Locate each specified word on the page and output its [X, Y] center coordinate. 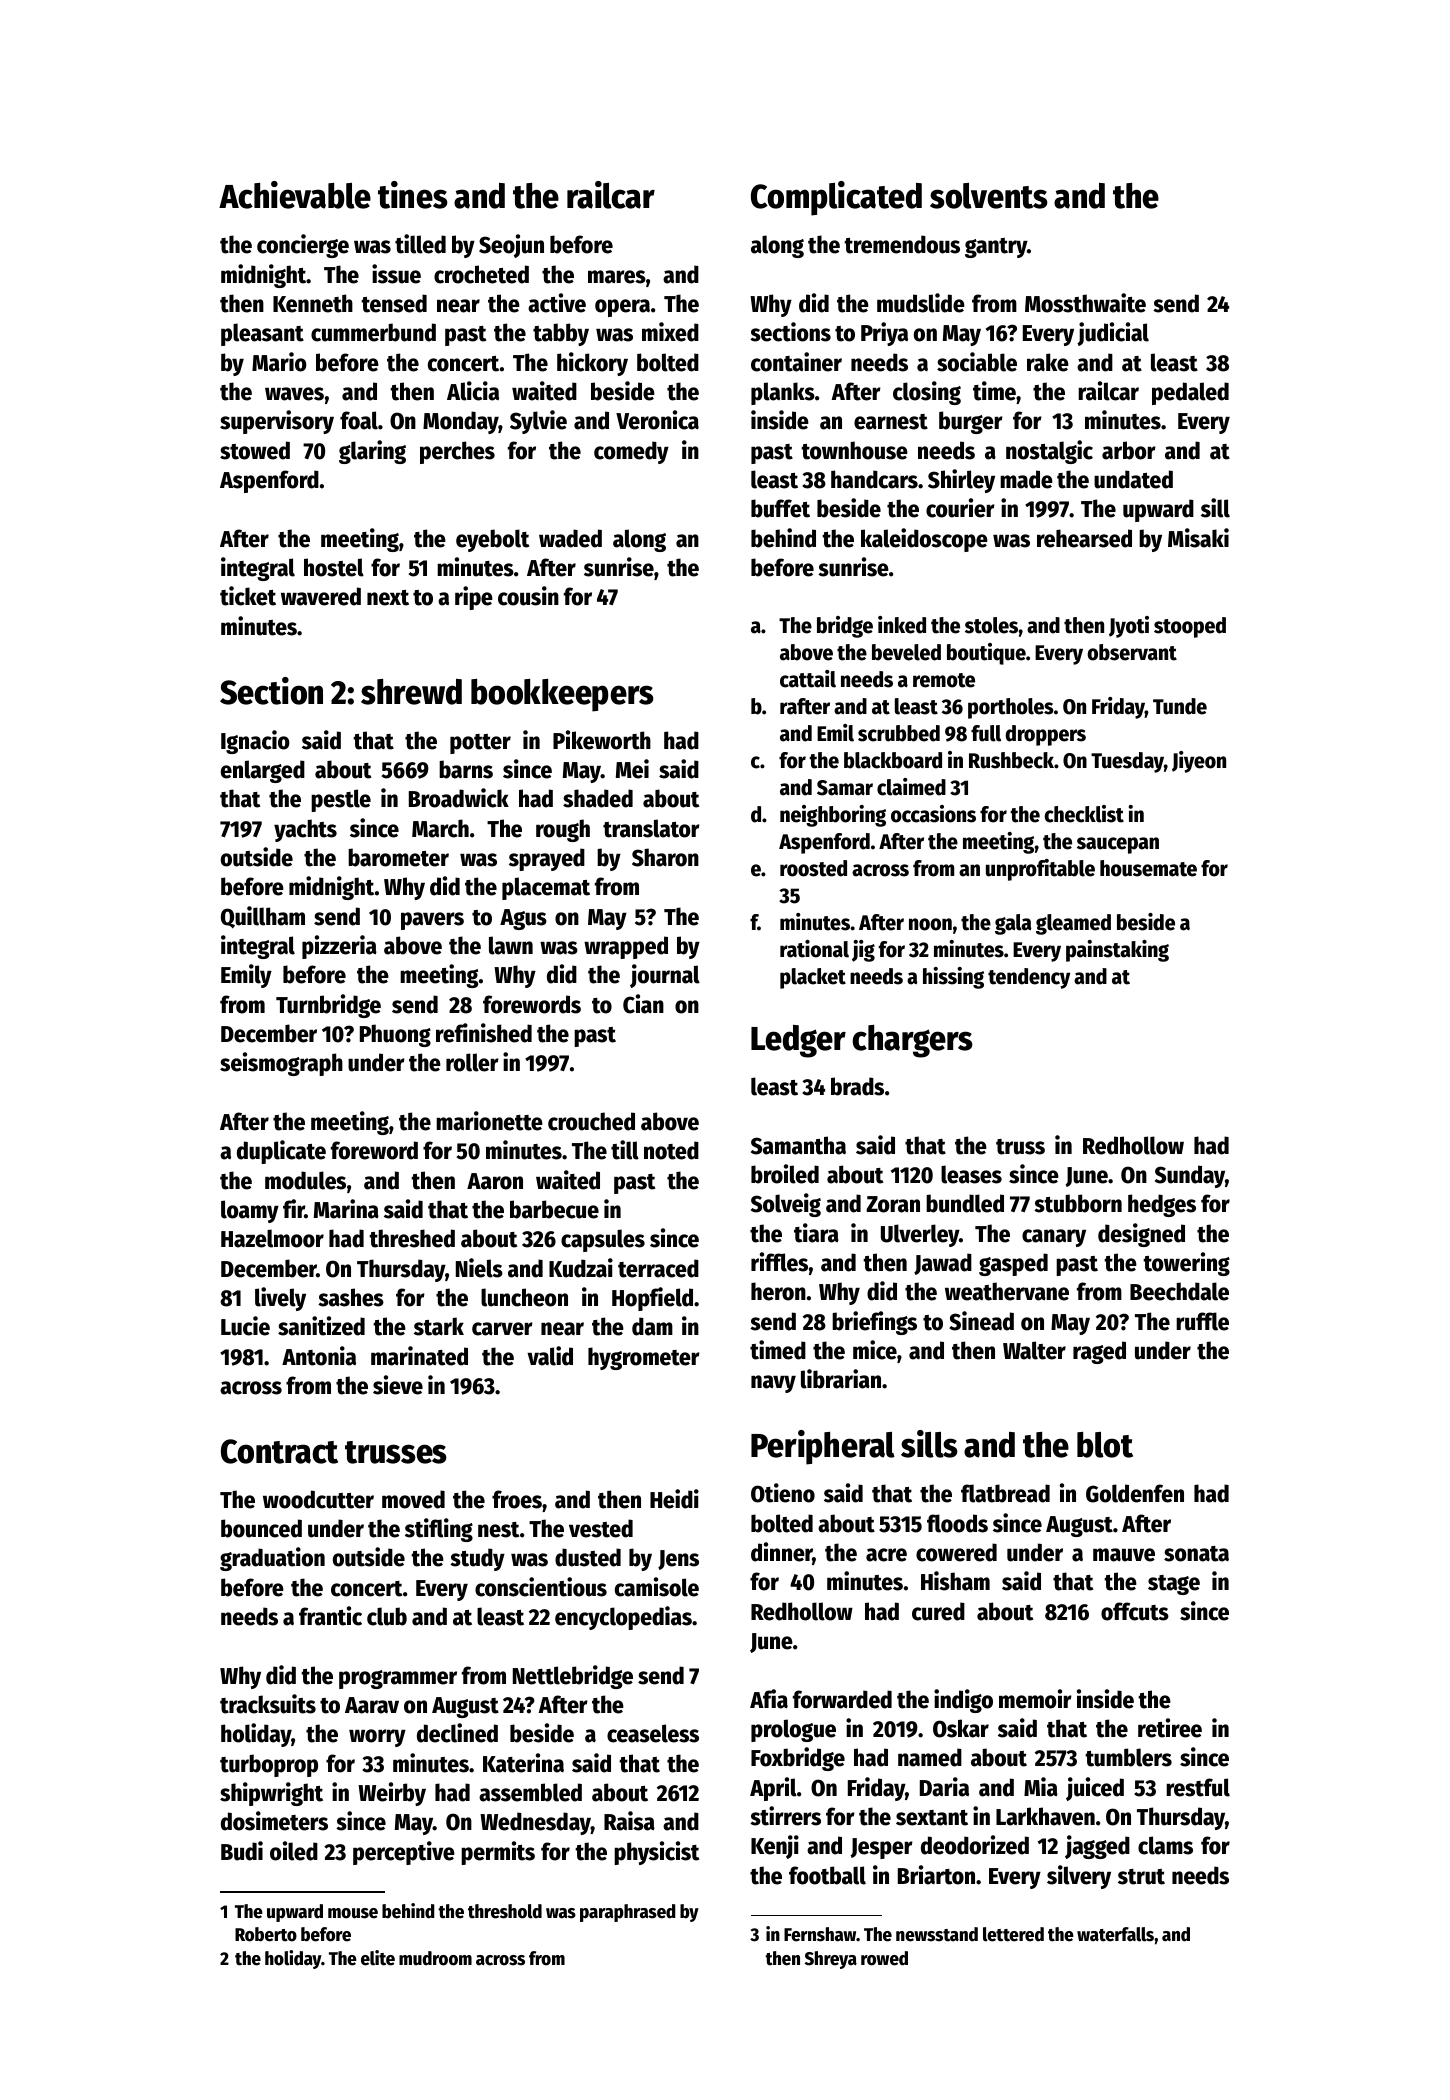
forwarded [842, 1699]
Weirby [392, 1794]
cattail [808, 679]
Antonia [319, 1356]
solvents [989, 196]
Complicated [836, 198]
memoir [1035, 1699]
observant [1132, 652]
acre [886, 1555]
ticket [248, 596]
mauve [1124, 1555]
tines [413, 195]
